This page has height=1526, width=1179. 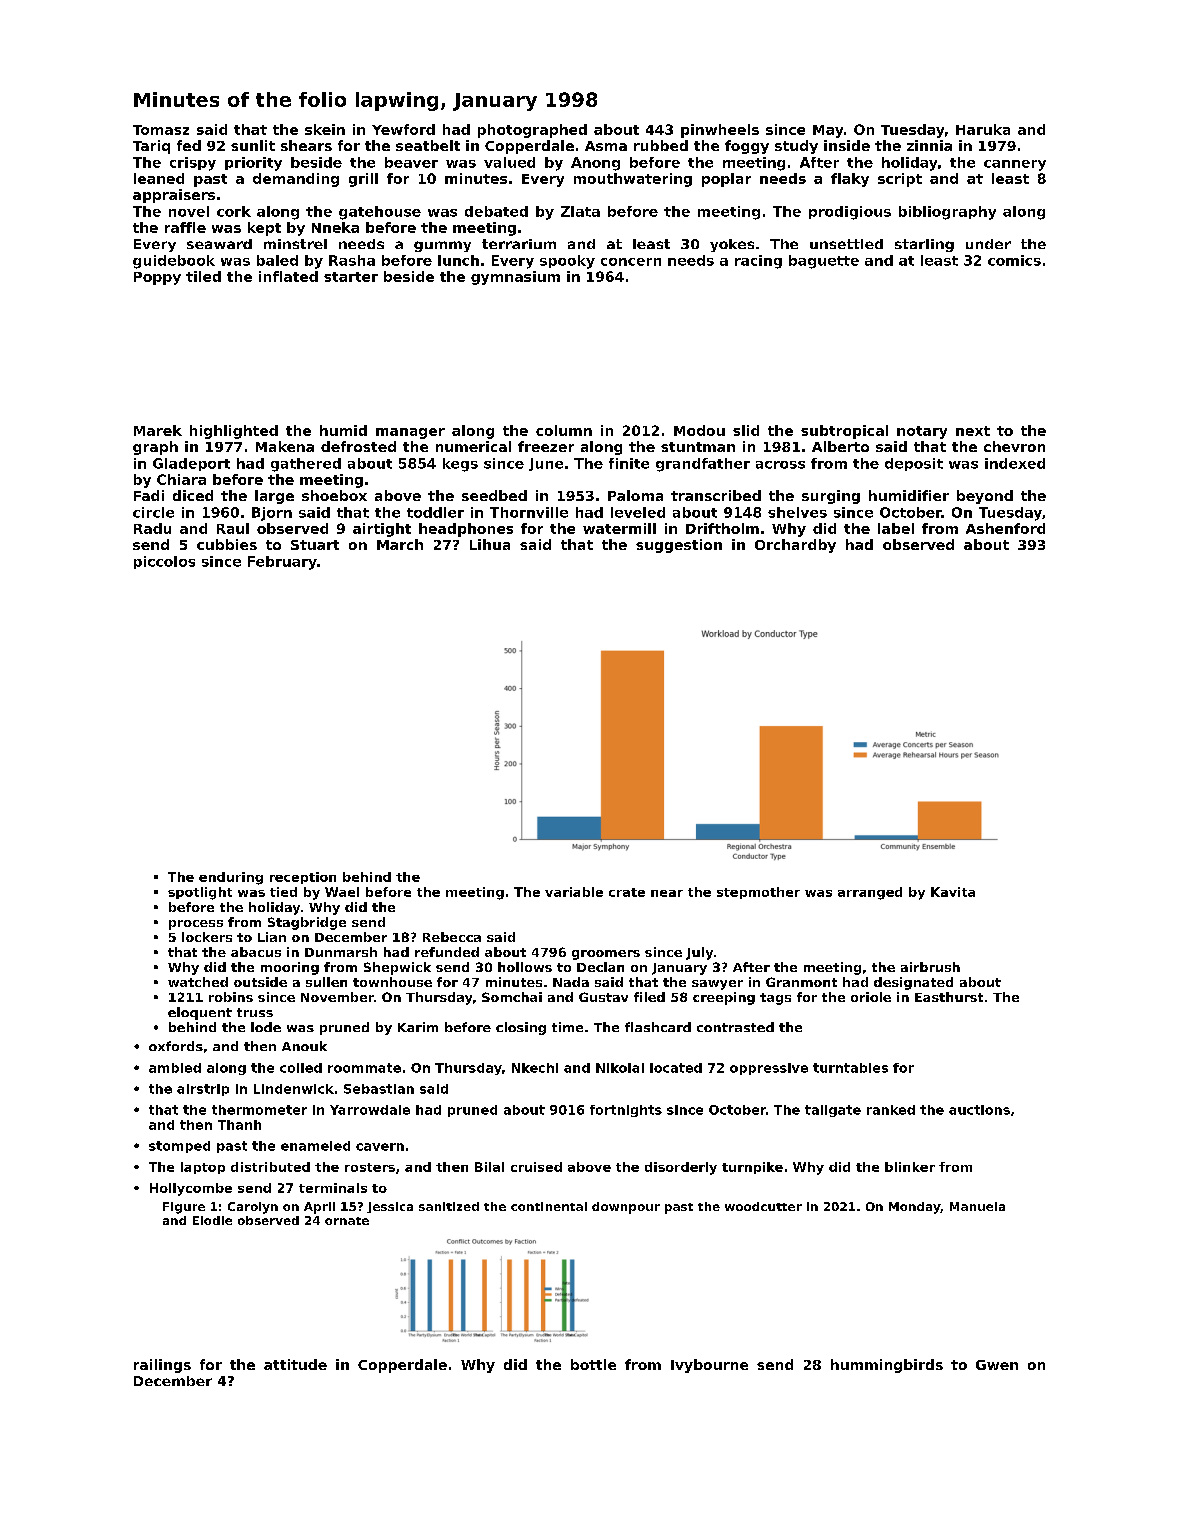 What do you see at coordinates (234, 211) in the page?
I see `cork` at bounding box center [234, 211].
